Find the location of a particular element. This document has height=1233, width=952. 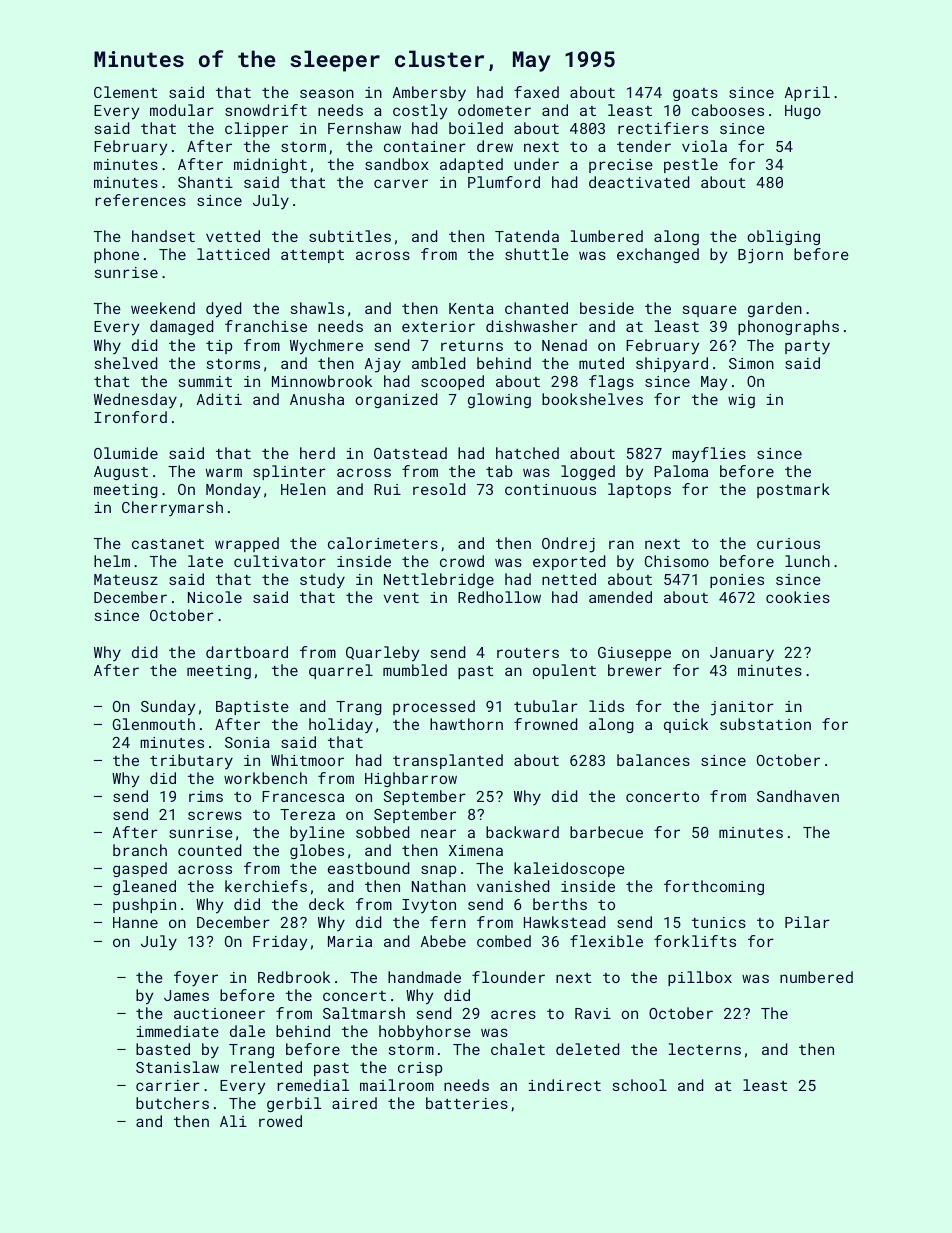

combed is located at coordinates (504, 941).
